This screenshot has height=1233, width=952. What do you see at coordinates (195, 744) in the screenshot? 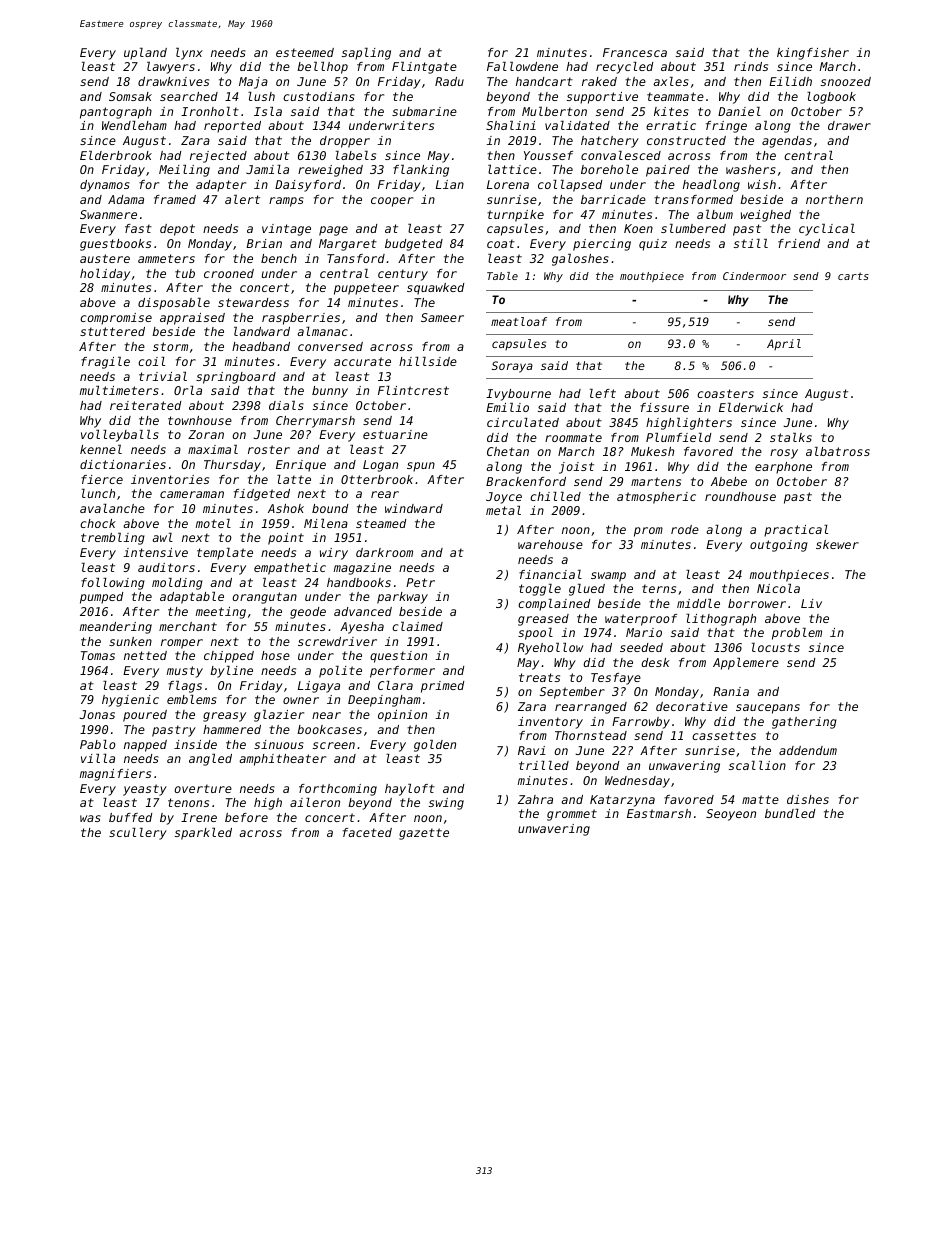
I see `inside` at bounding box center [195, 744].
